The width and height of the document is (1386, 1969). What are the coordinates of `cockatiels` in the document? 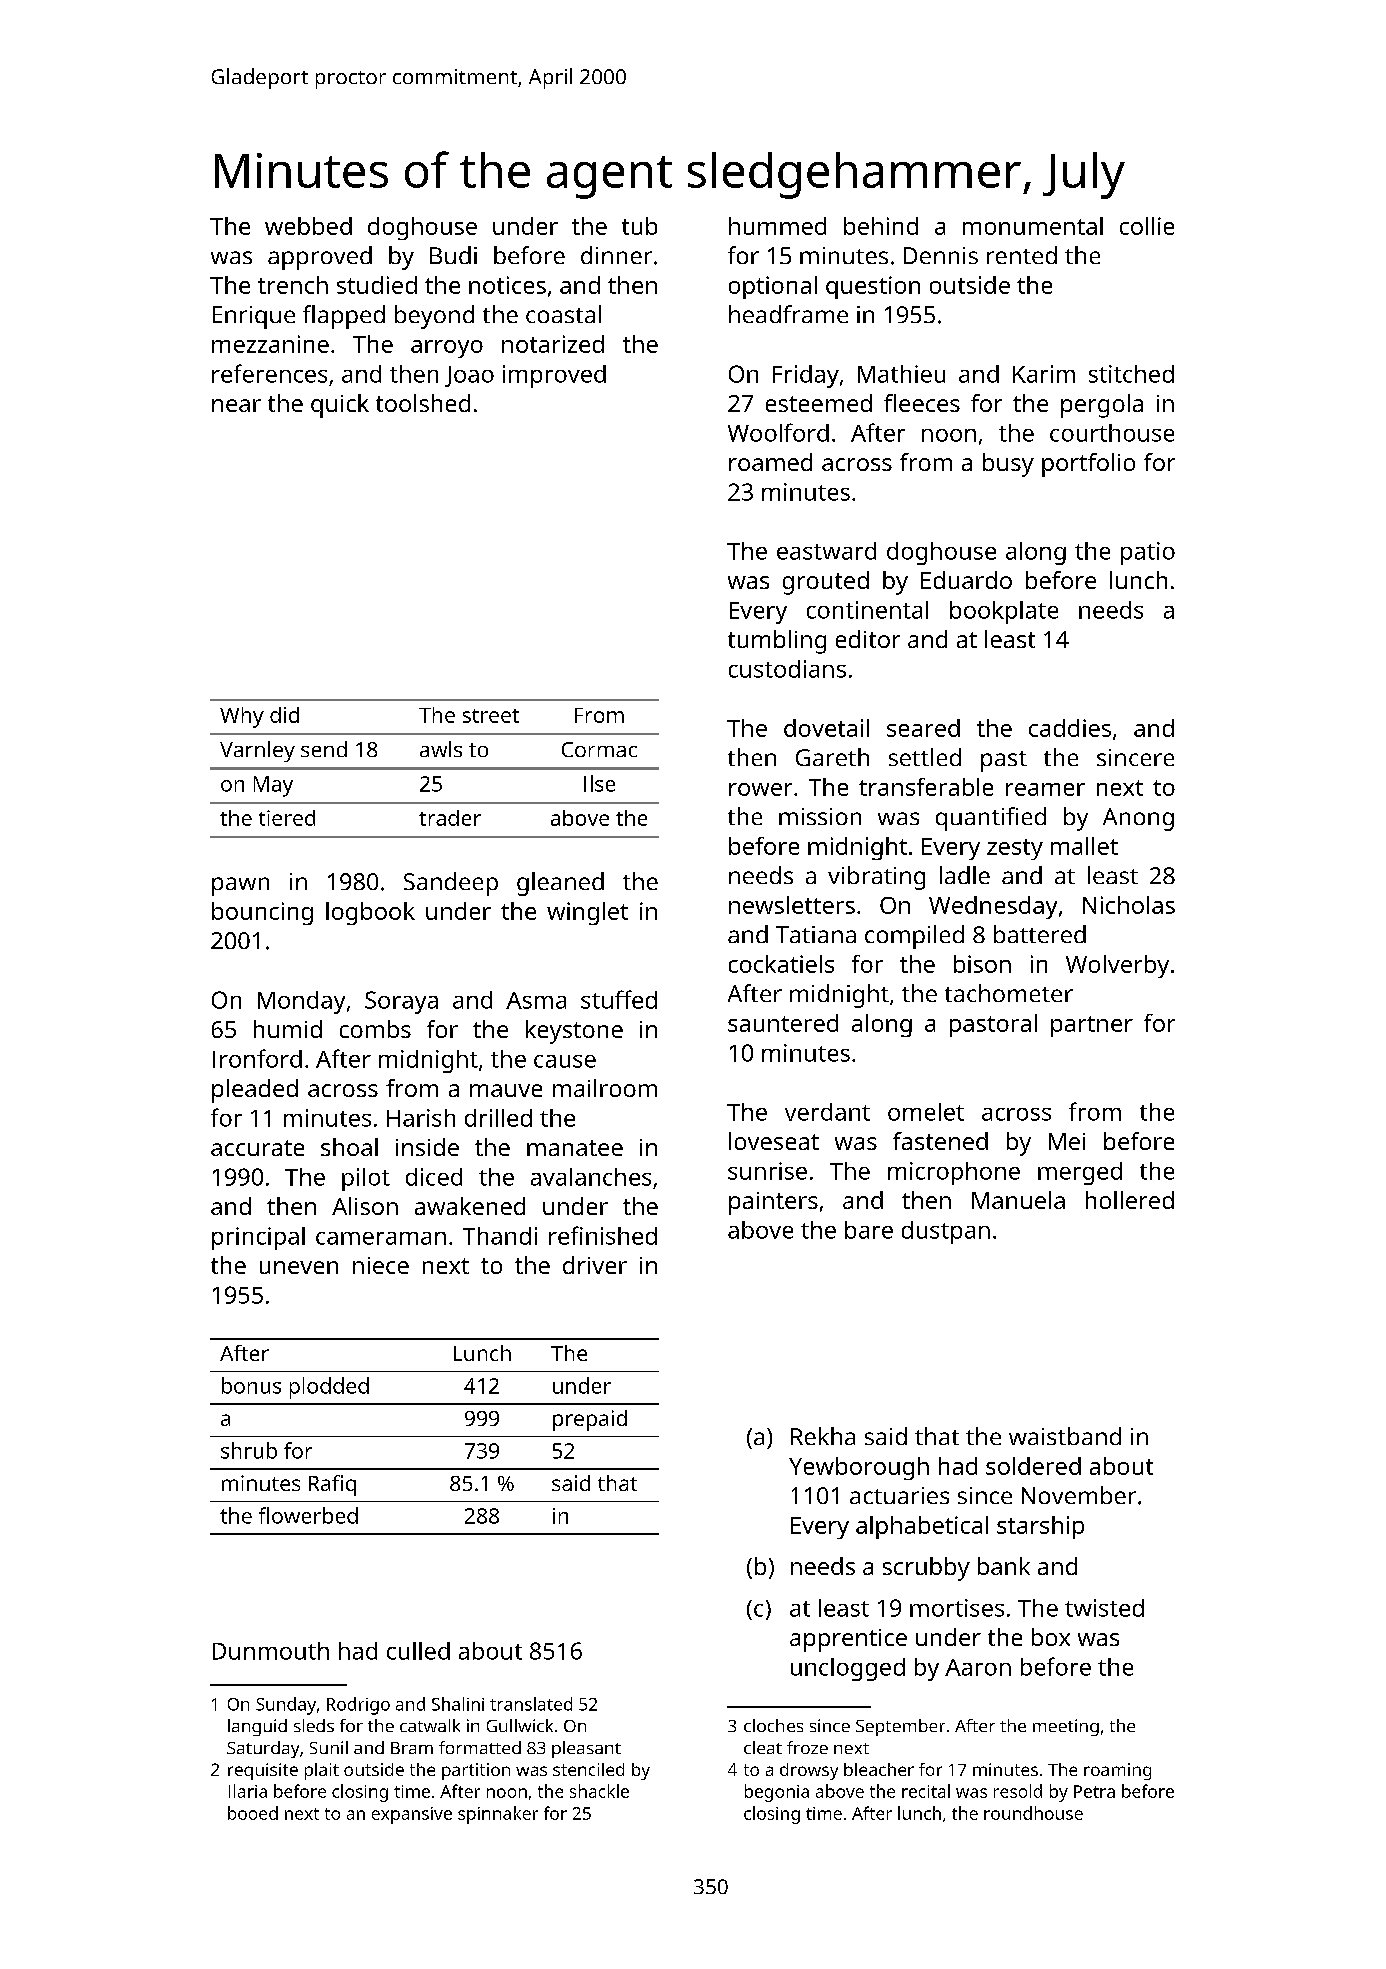 It's located at (781, 964).
